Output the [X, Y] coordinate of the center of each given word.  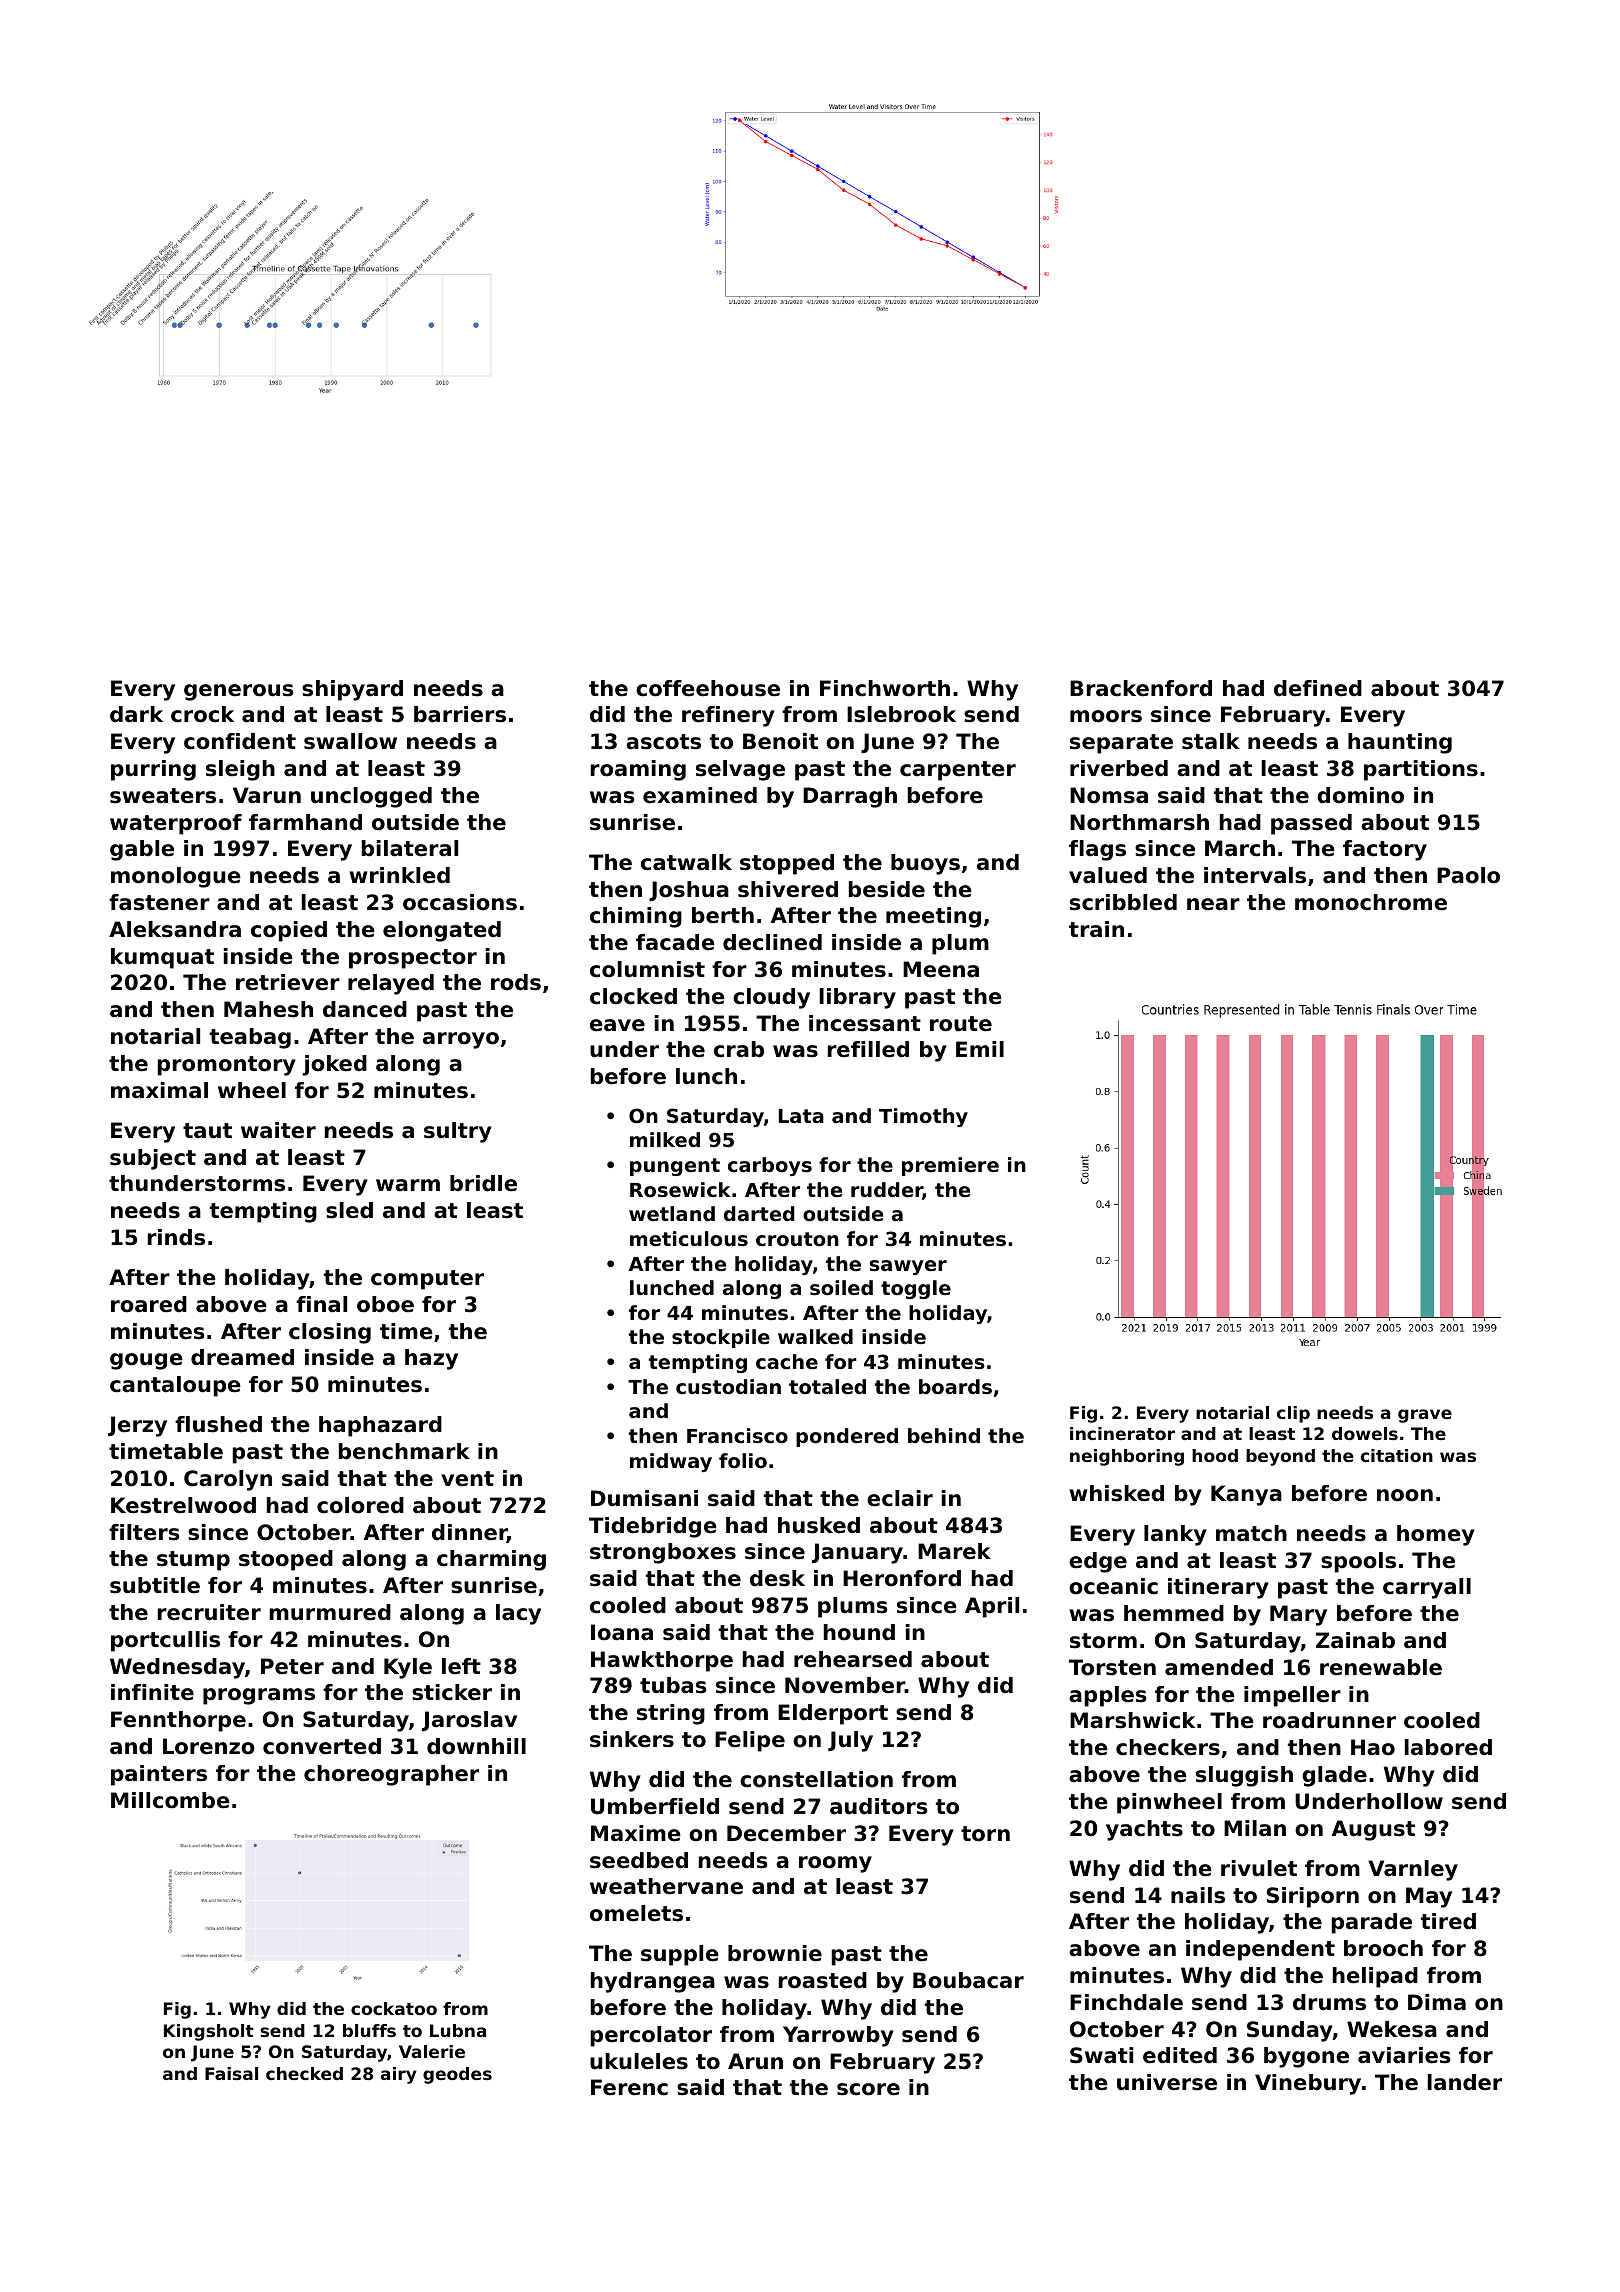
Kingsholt [209, 2032]
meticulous [689, 1238]
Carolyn [228, 1480]
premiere [950, 1166]
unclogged [371, 797]
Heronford [902, 1578]
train [1096, 929]
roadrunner [1329, 1720]
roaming [638, 770]
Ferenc [629, 2087]
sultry [458, 1132]
